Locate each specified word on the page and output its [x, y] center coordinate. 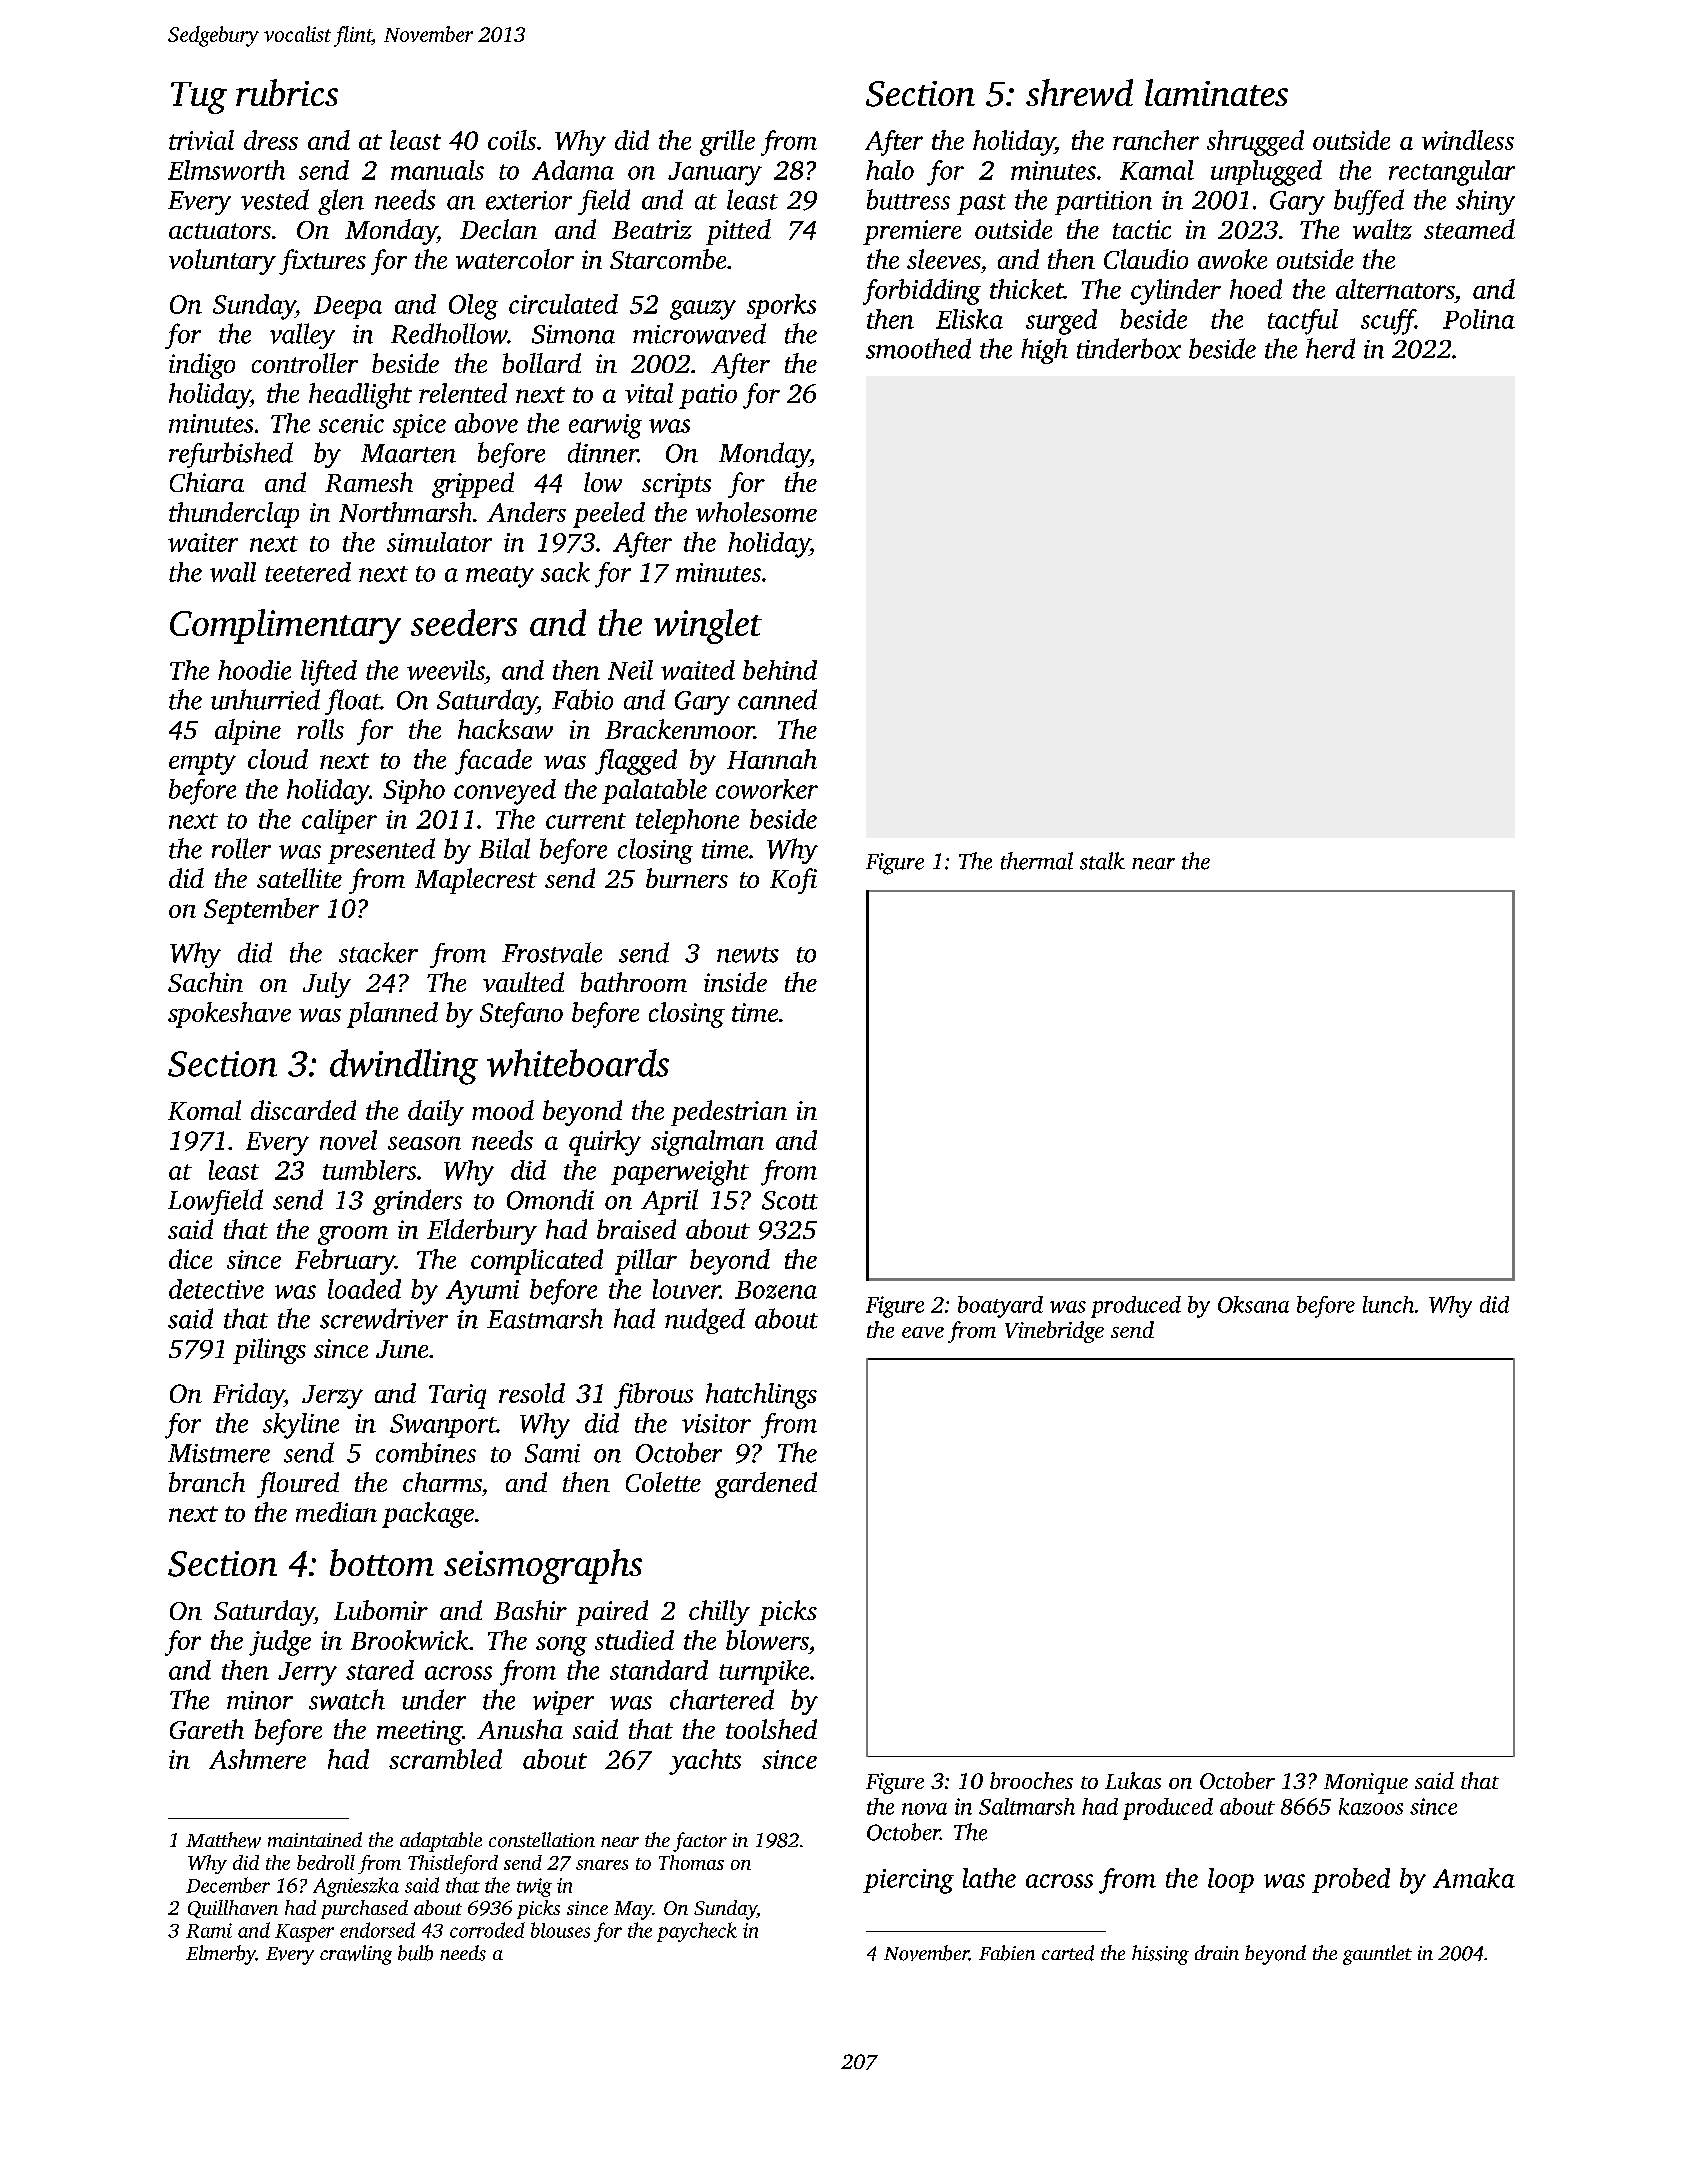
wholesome [756, 512]
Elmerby [221, 1955]
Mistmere [219, 1453]
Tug [199, 98]
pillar [646, 1262]
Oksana [1253, 1304]
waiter [203, 542]
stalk [1102, 861]
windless [1468, 140]
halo [890, 170]
